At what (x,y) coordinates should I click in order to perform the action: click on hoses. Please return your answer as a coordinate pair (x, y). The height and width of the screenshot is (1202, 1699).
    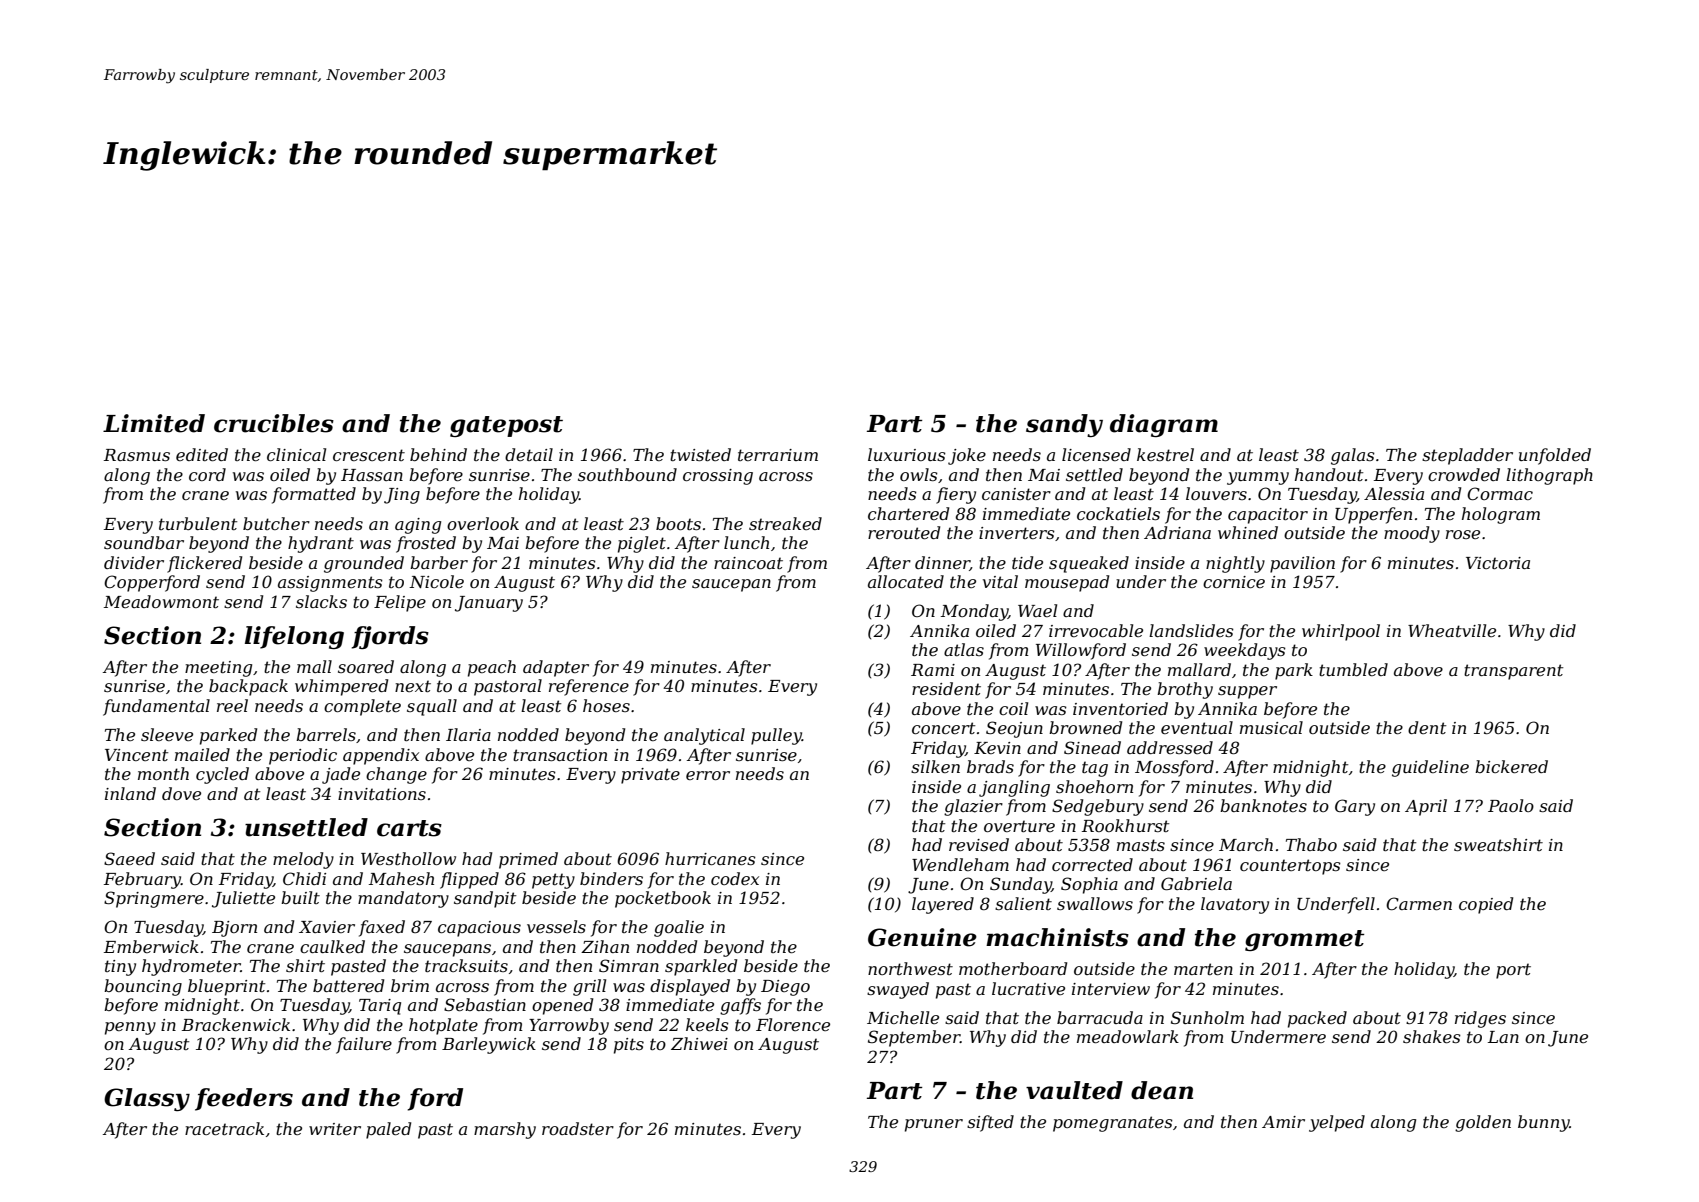
    Looking at the image, I should click on (606, 705).
